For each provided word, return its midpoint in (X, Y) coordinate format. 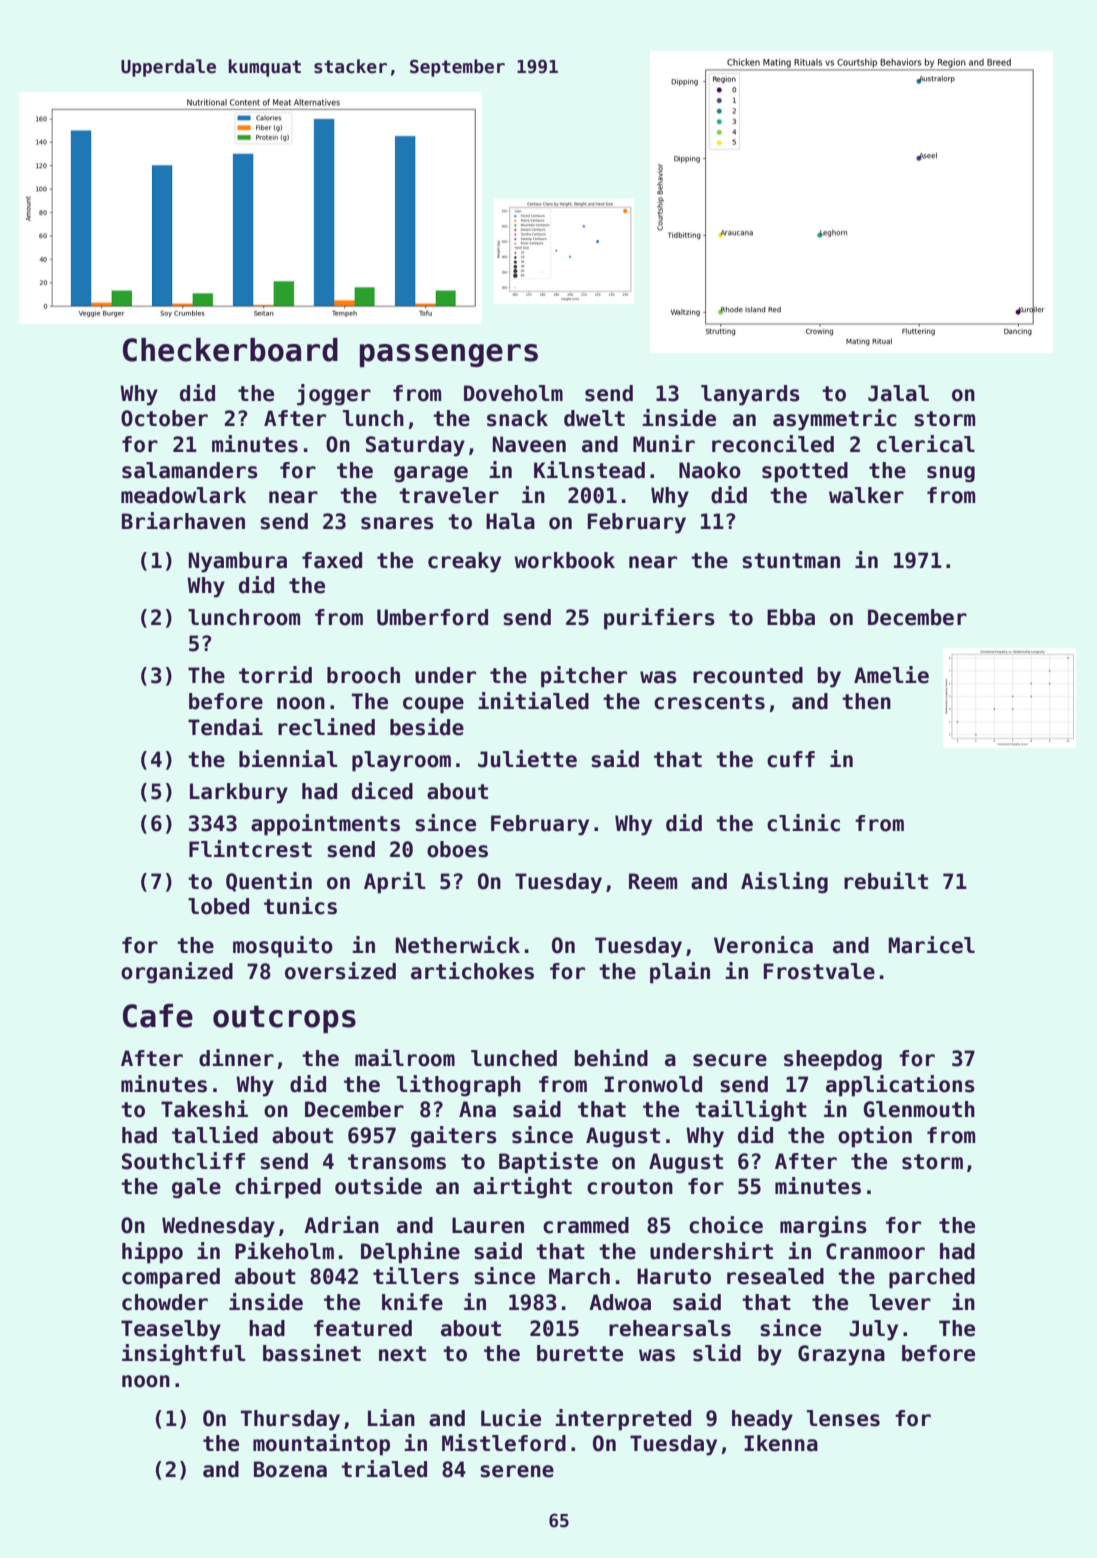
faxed (332, 560)
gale (196, 1188)
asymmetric (835, 420)
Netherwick (458, 945)
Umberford (432, 617)
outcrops (284, 1019)
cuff (791, 759)
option (875, 1137)
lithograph (459, 1086)
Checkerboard (230, 350)
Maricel (932, 945)
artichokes (472, 971)
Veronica (763, 945)
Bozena (290, 1469)
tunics (300, 906)
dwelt (594, 418)
